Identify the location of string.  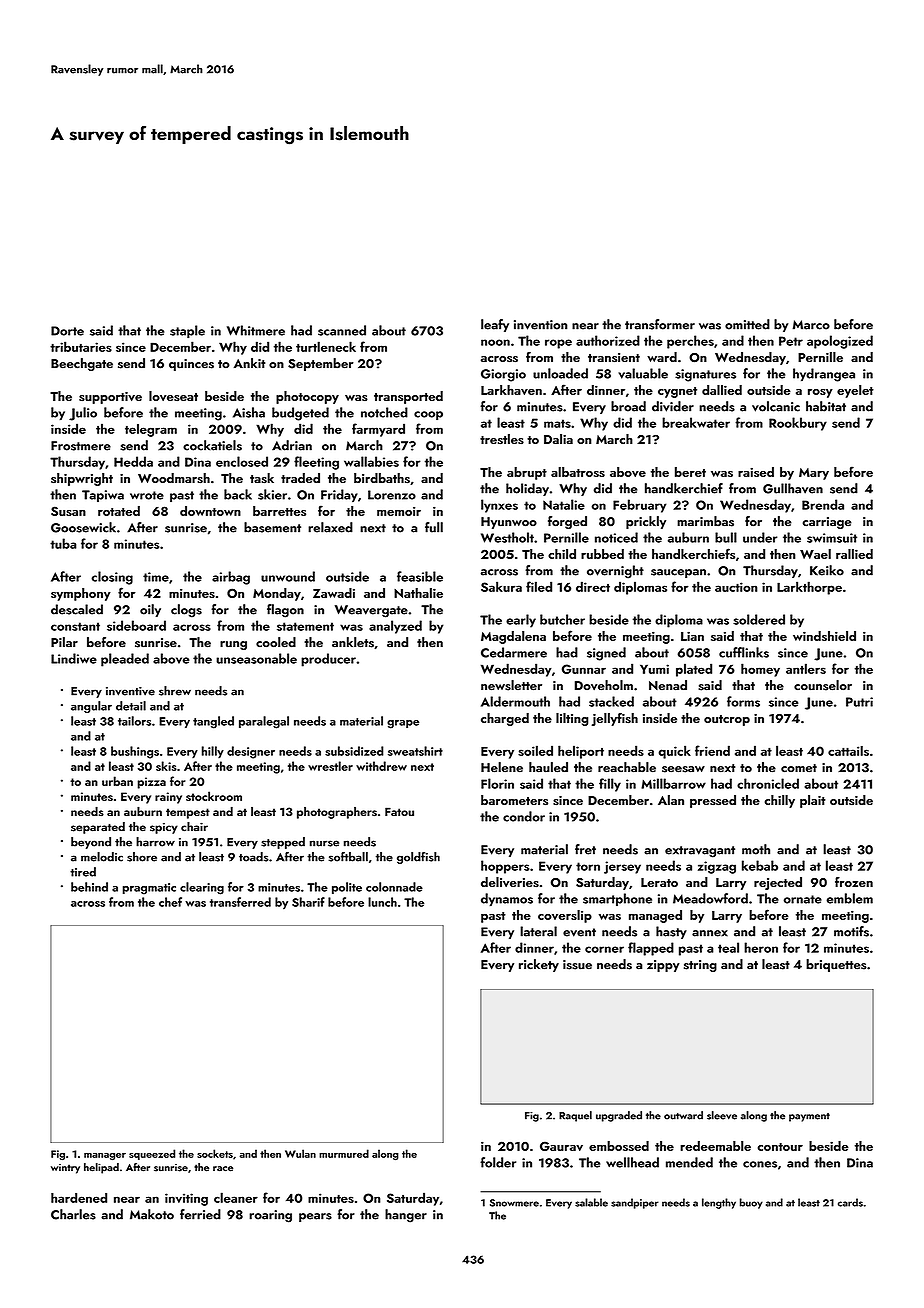
(700, 966).
